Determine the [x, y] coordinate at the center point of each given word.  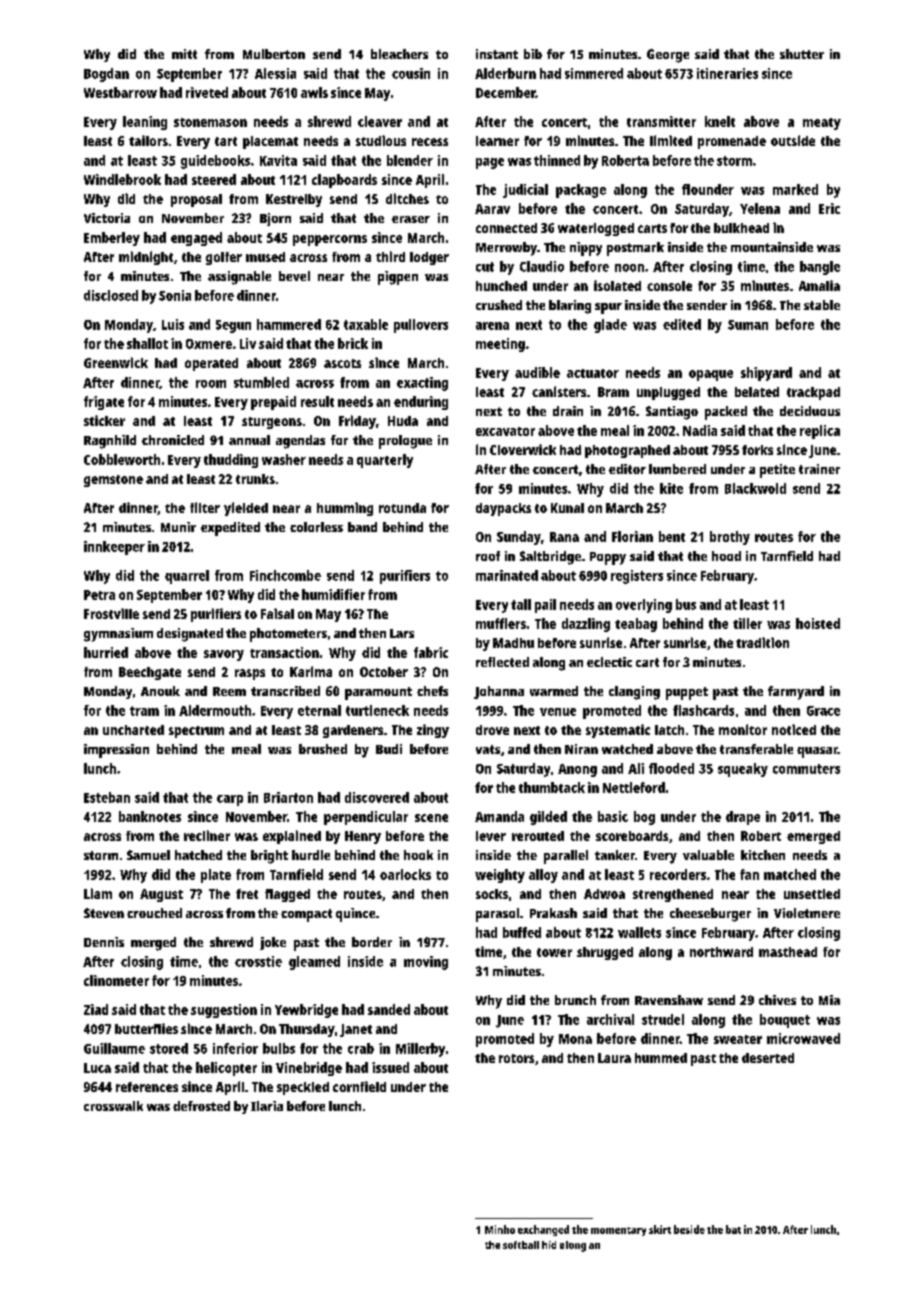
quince [355, 915]
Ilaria [267, 1106]
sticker [104, 420]
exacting [422, 384]
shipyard [766, 374]
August [161, 895]
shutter [802, 54]
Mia [829, 1000]
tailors [148, 140]
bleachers [399, 54]
